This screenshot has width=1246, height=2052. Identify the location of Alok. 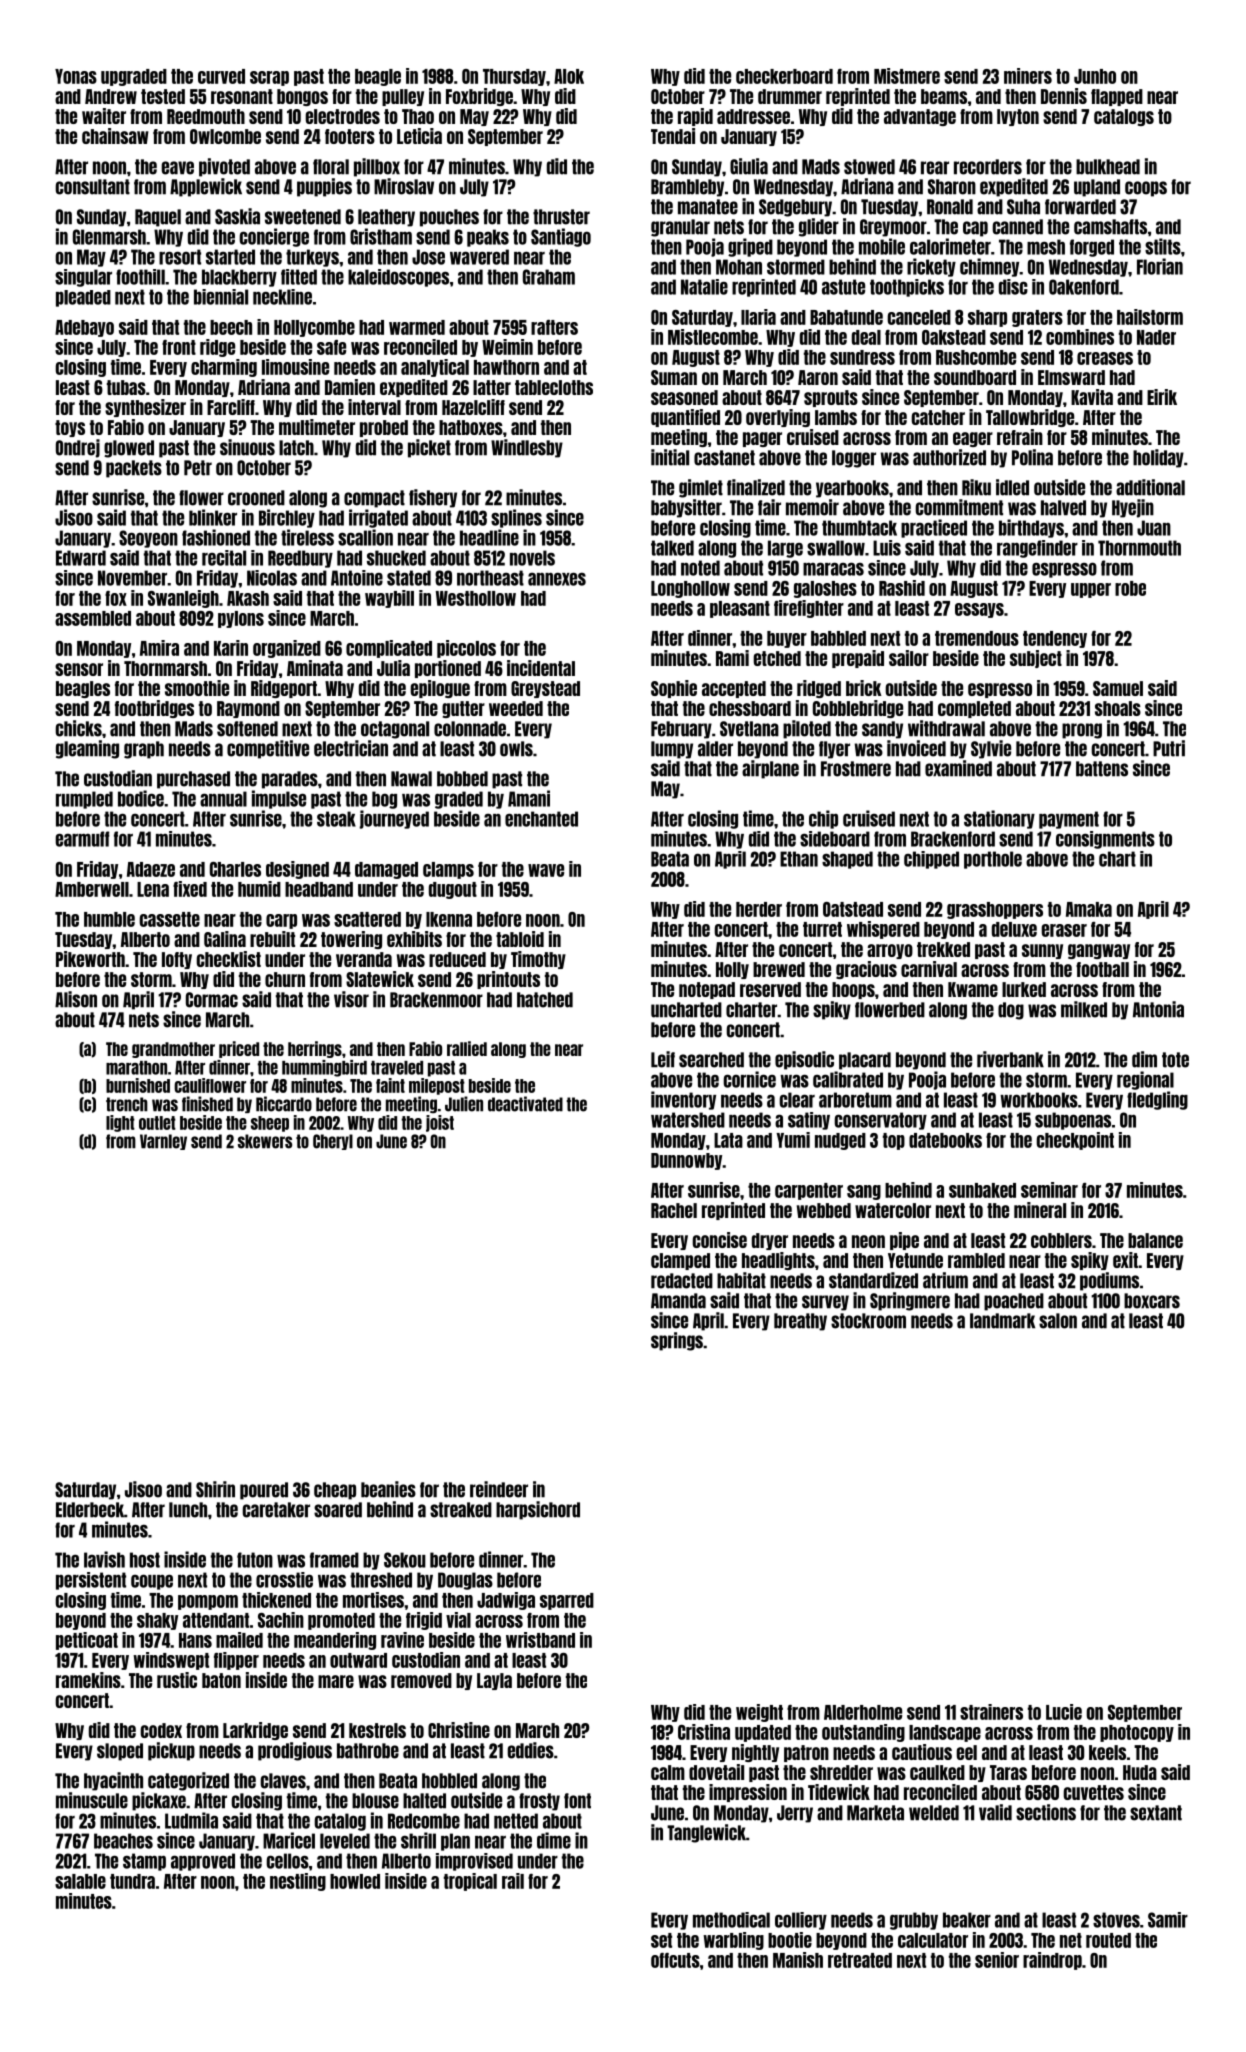
(569, 76).
